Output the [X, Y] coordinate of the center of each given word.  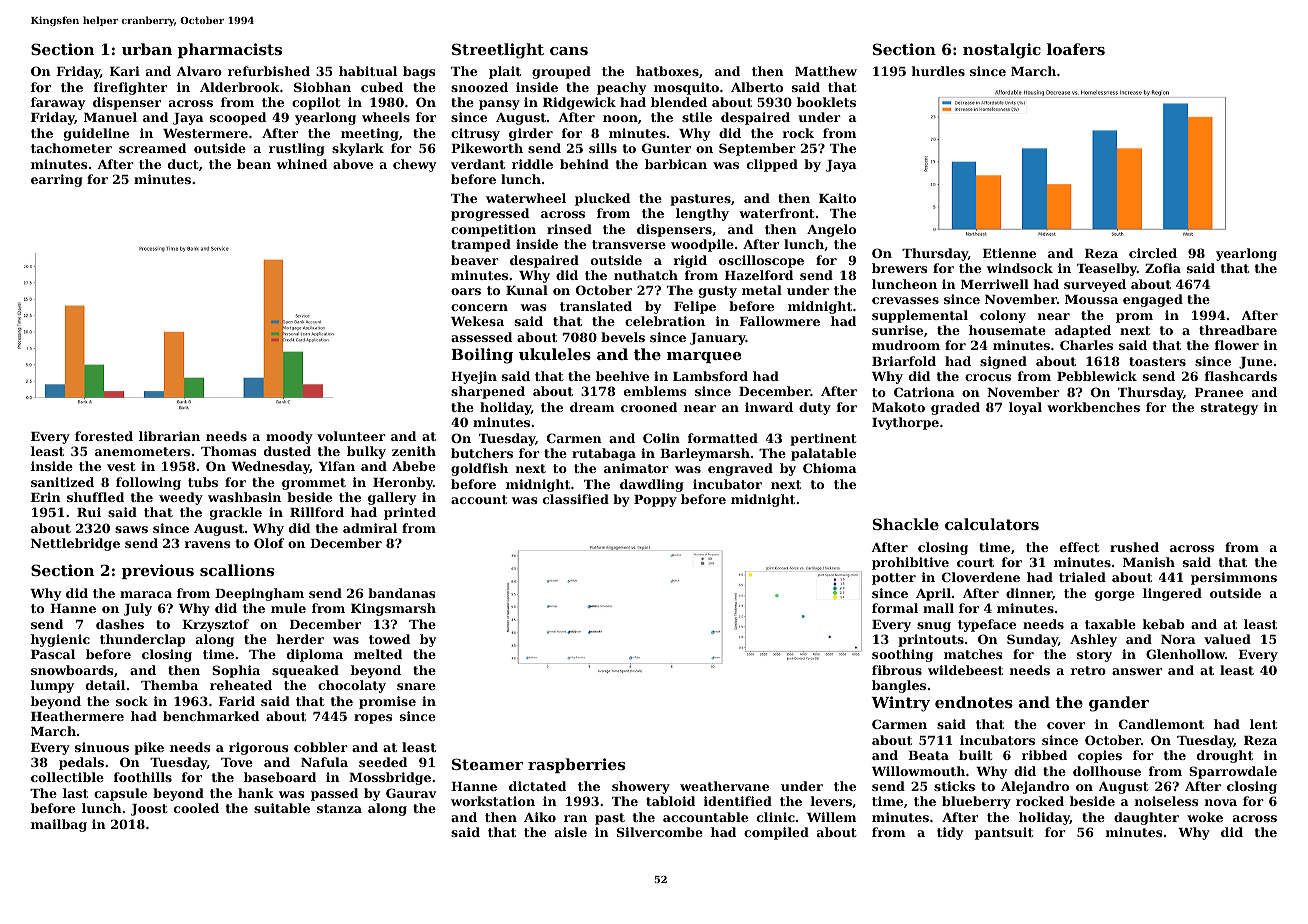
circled [1153, 253]
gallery [392, 498]
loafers [1076, 49]
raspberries [576, 765]
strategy [1229, 409]
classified [576, 499]
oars [466, 291]
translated [596, 306]
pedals [81, 763]
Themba [169, 685]
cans [569, 51]
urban [147, 49]
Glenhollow [1185, 654]
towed [389, 639]
